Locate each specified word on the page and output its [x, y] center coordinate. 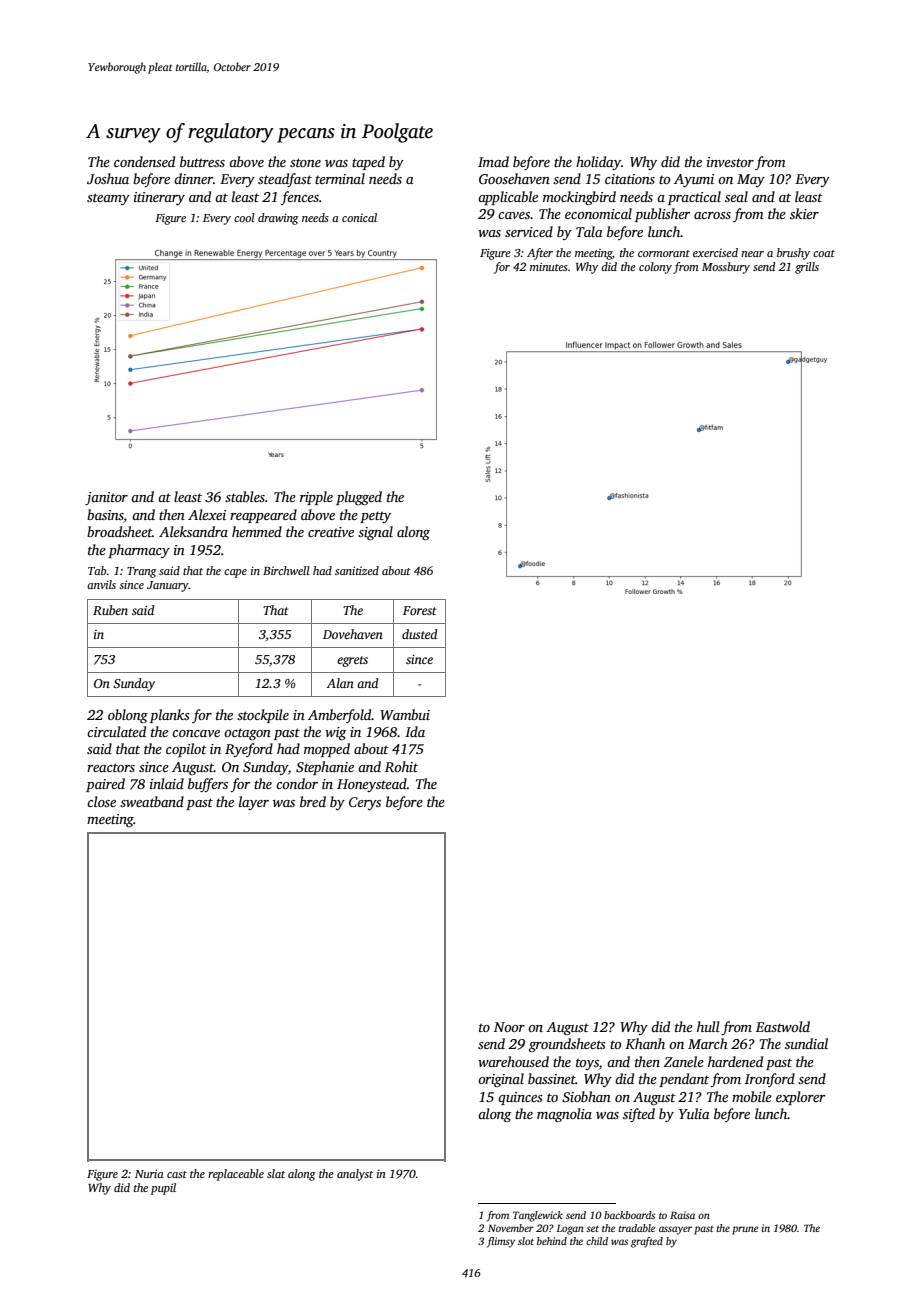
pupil [163, 1189]
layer [254, 803]
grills [807, 268]
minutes [549, 266]
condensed [144, 161]
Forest [420, 610]
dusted [420, 634]
